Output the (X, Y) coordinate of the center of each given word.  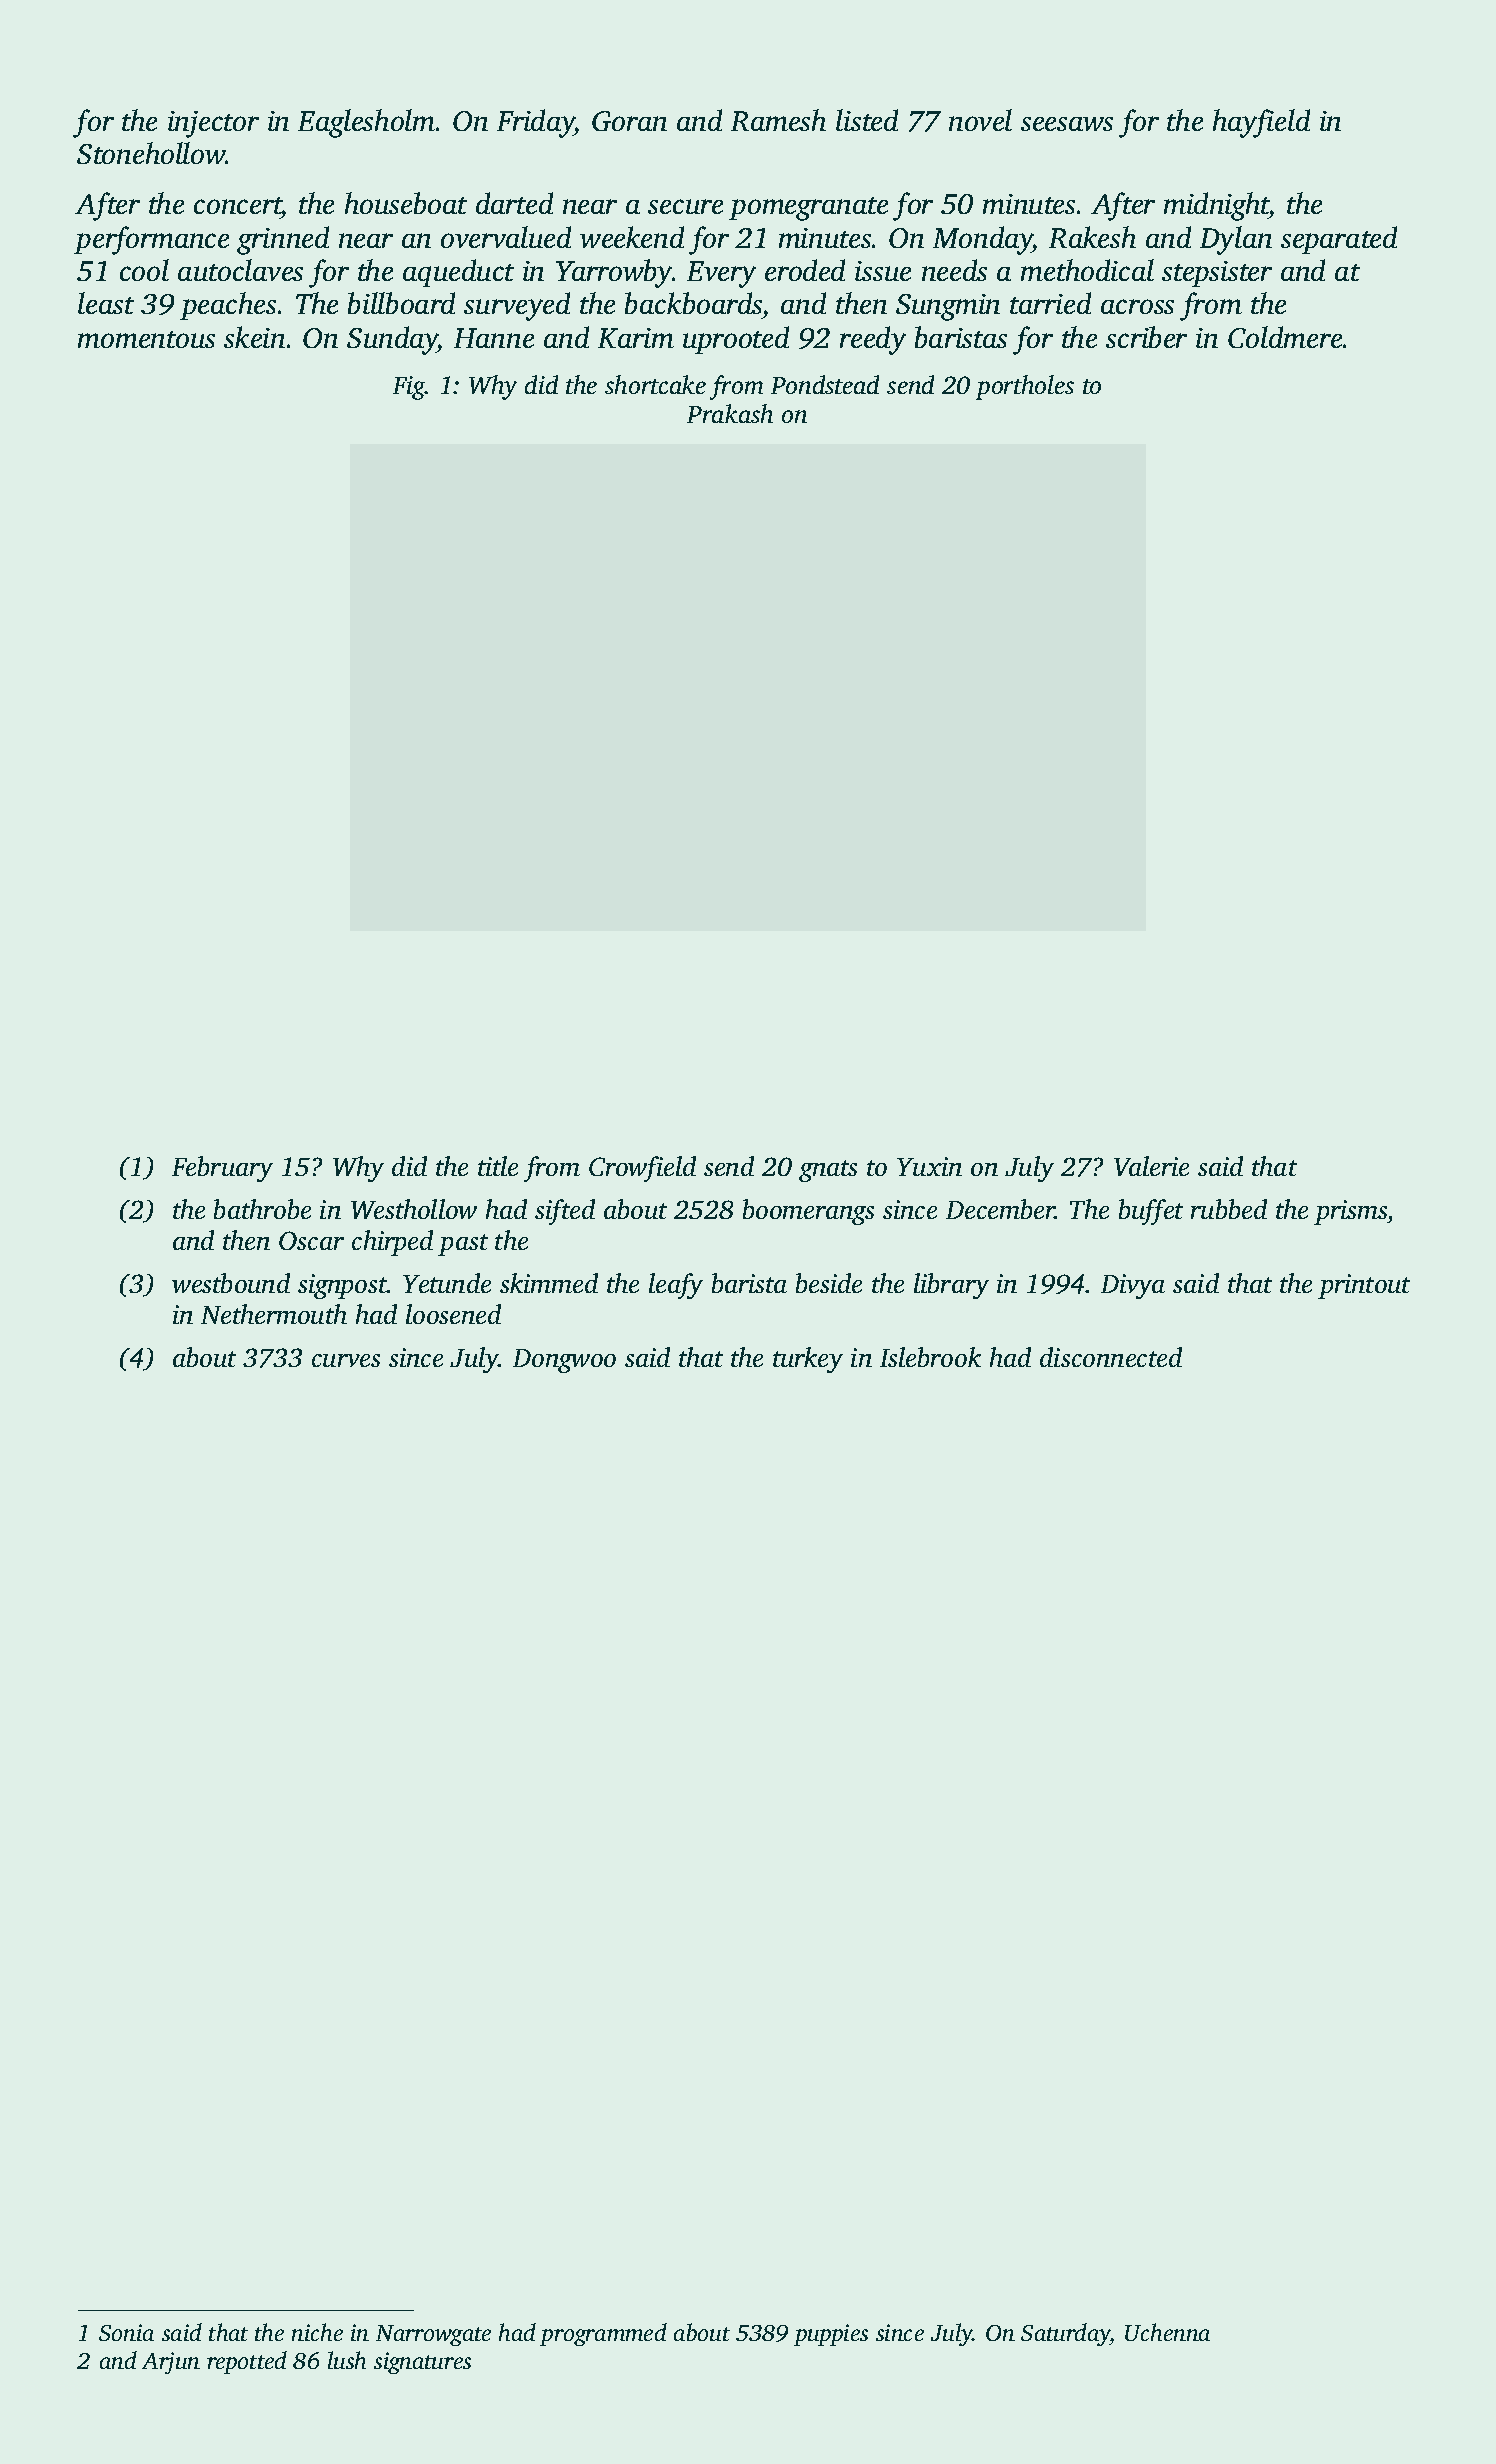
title (498, 1166)
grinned (283, 240)
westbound (231, 1283)
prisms (1351, 1212)
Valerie (1151, 1166)
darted (514, 203)
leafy (676, 1286)
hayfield (1261, 123)
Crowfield (642, 1169)
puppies (831, 2335)
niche (317, 2332)
